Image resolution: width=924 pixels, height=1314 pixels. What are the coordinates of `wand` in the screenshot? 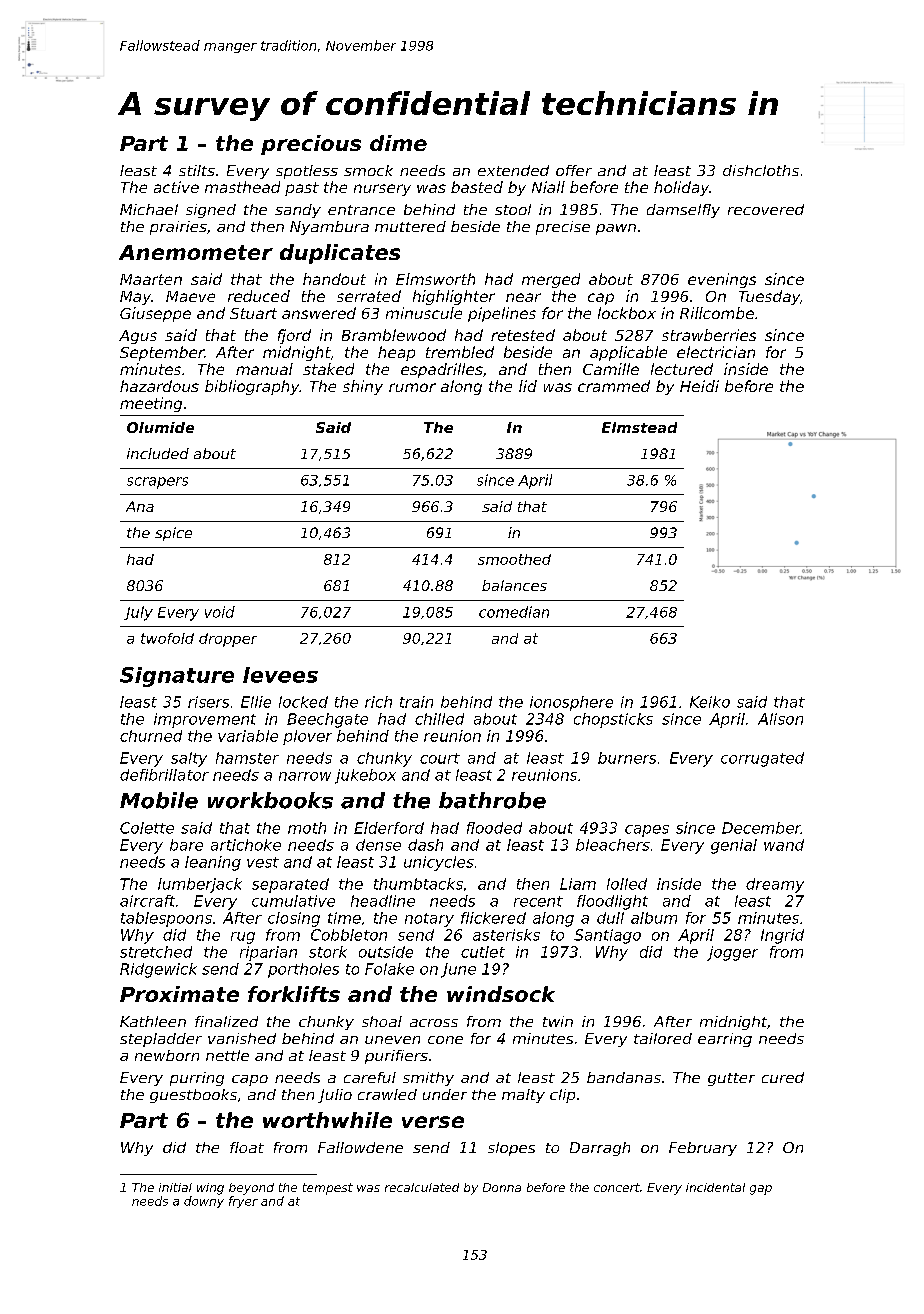 It's located at (784, 845).
